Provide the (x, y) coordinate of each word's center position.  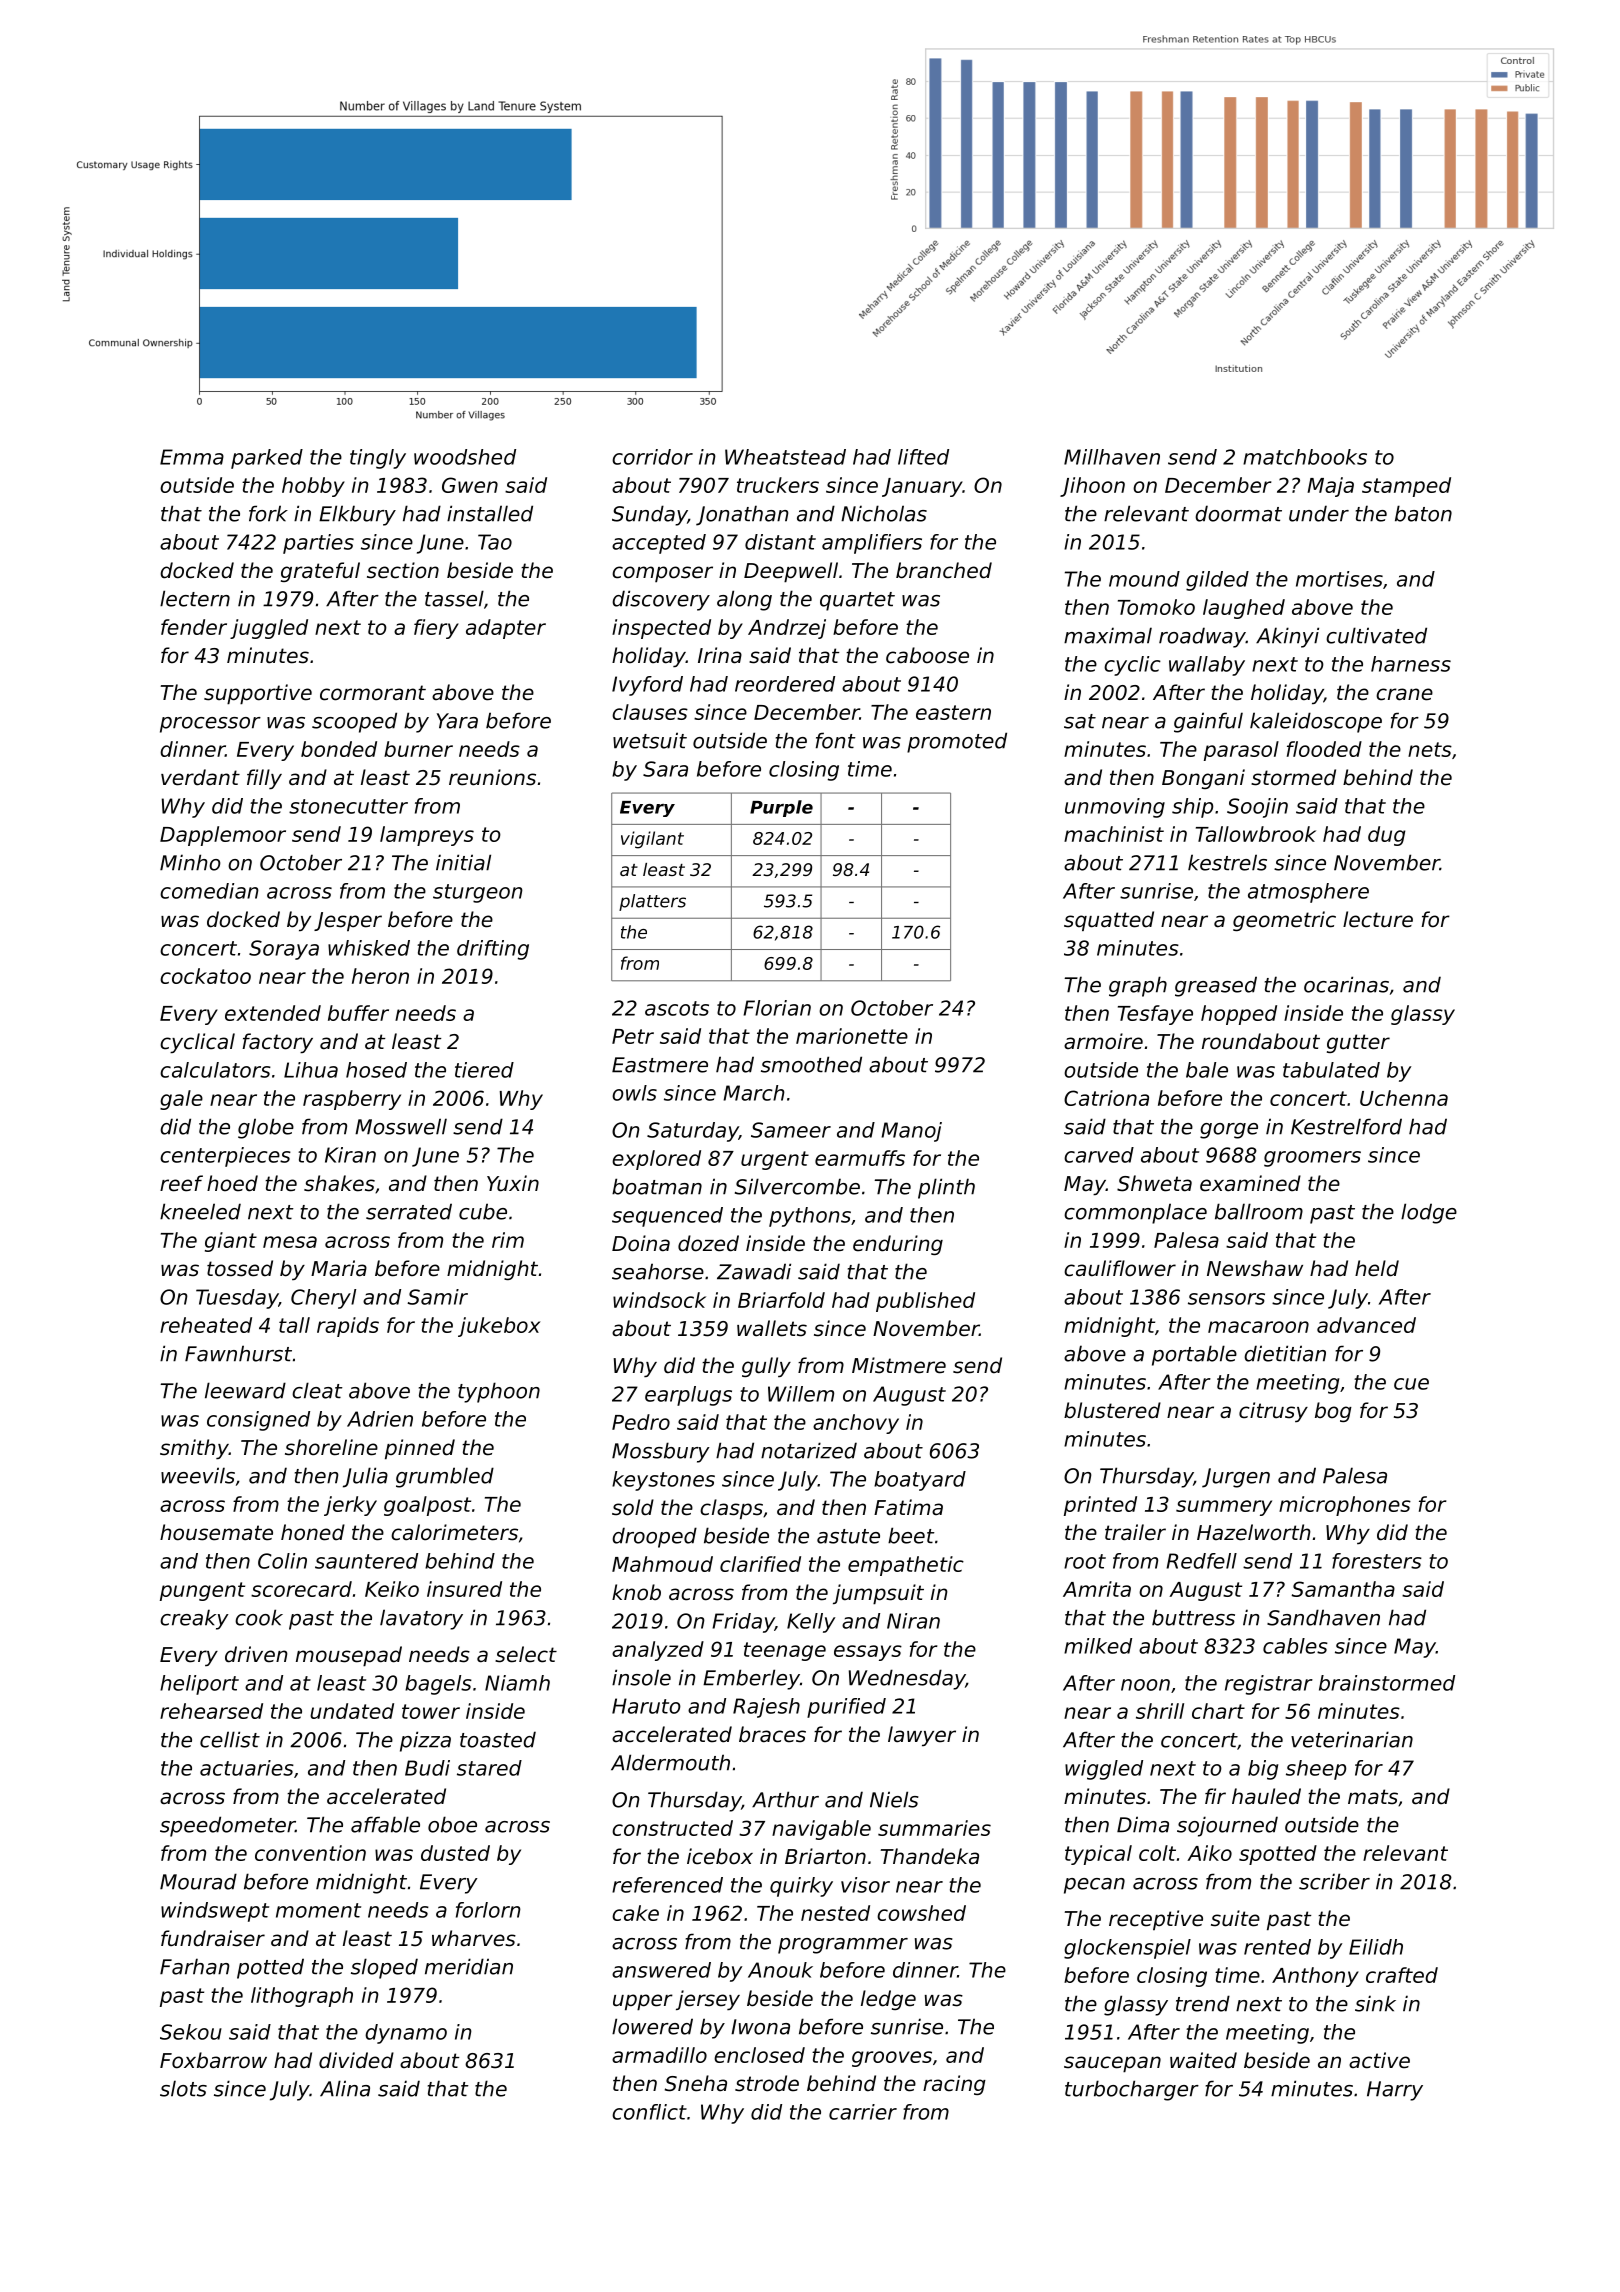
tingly (378, 459)
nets (1430, 749)
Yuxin (513, 1183)
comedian (209, 891)
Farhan (195, 1966)
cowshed (921, 1913)
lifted (923, 457)
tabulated (1331, 1070)
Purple (781, 808)
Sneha (696, 2083)
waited (1203, 2060)
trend (1203, 2003)
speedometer (227, 1826)
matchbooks (1305, 457)
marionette (852, 1036)
